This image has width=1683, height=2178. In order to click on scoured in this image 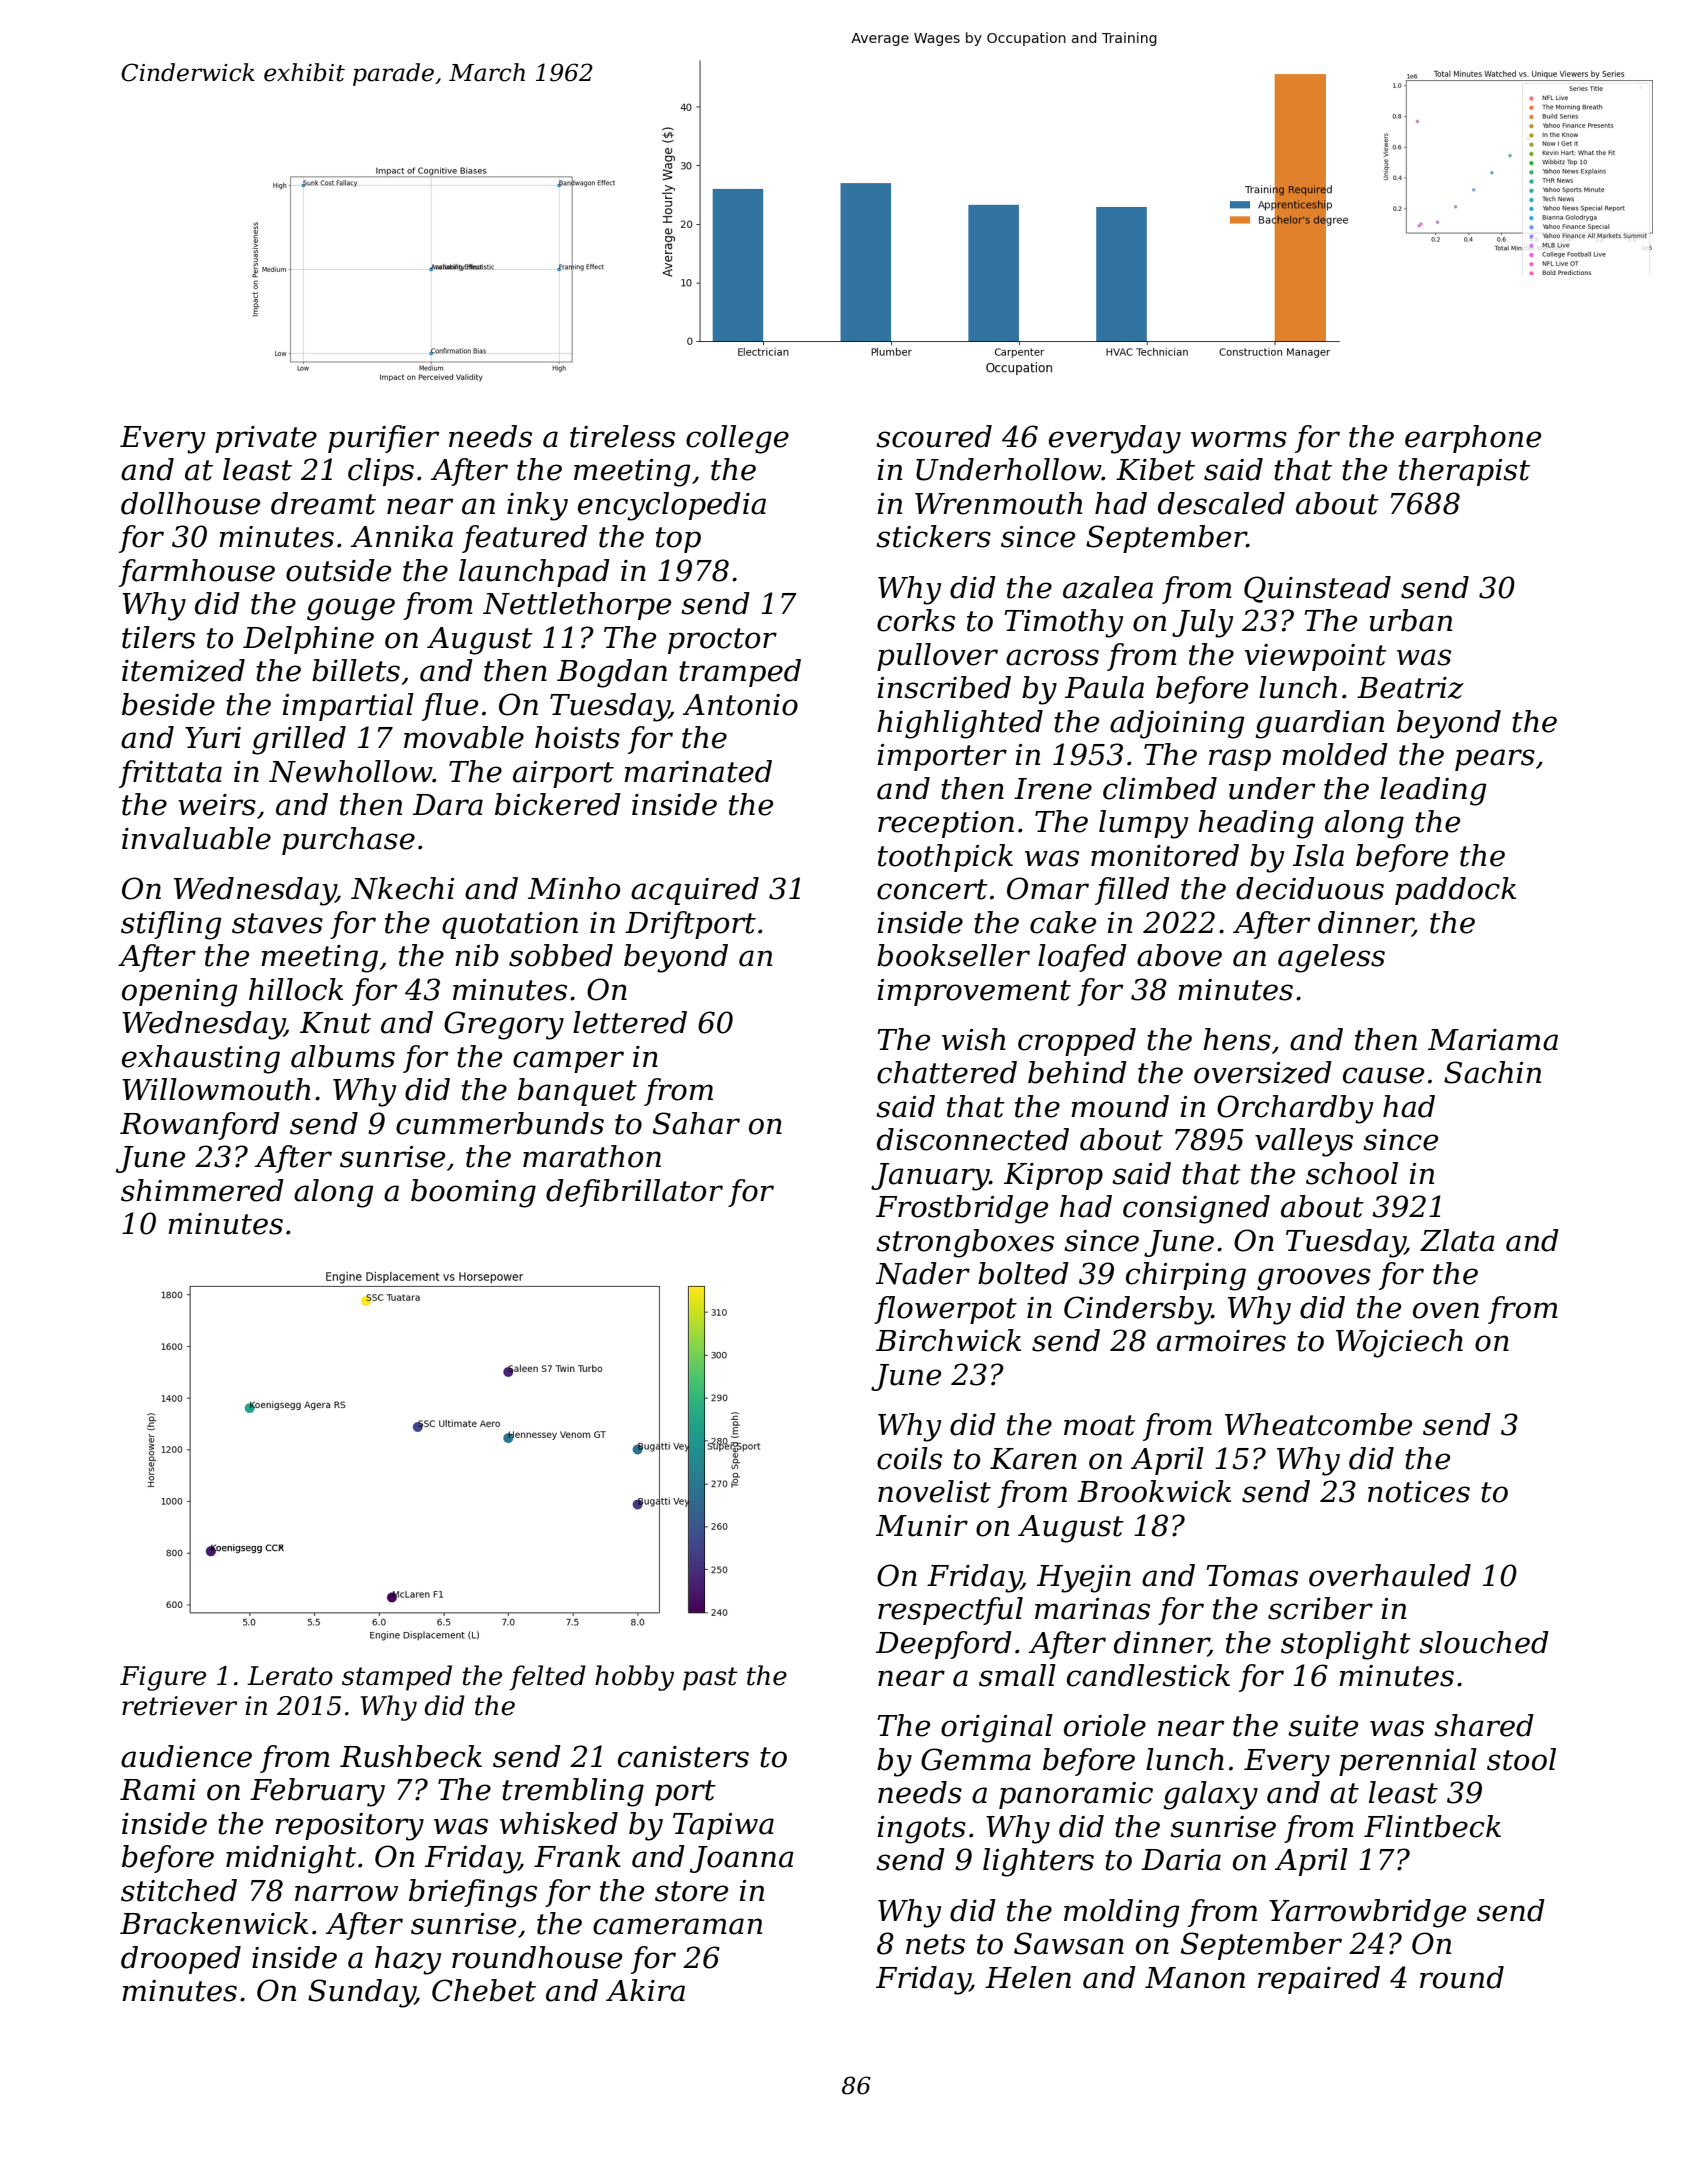, I will do `click(934, 436)`.
